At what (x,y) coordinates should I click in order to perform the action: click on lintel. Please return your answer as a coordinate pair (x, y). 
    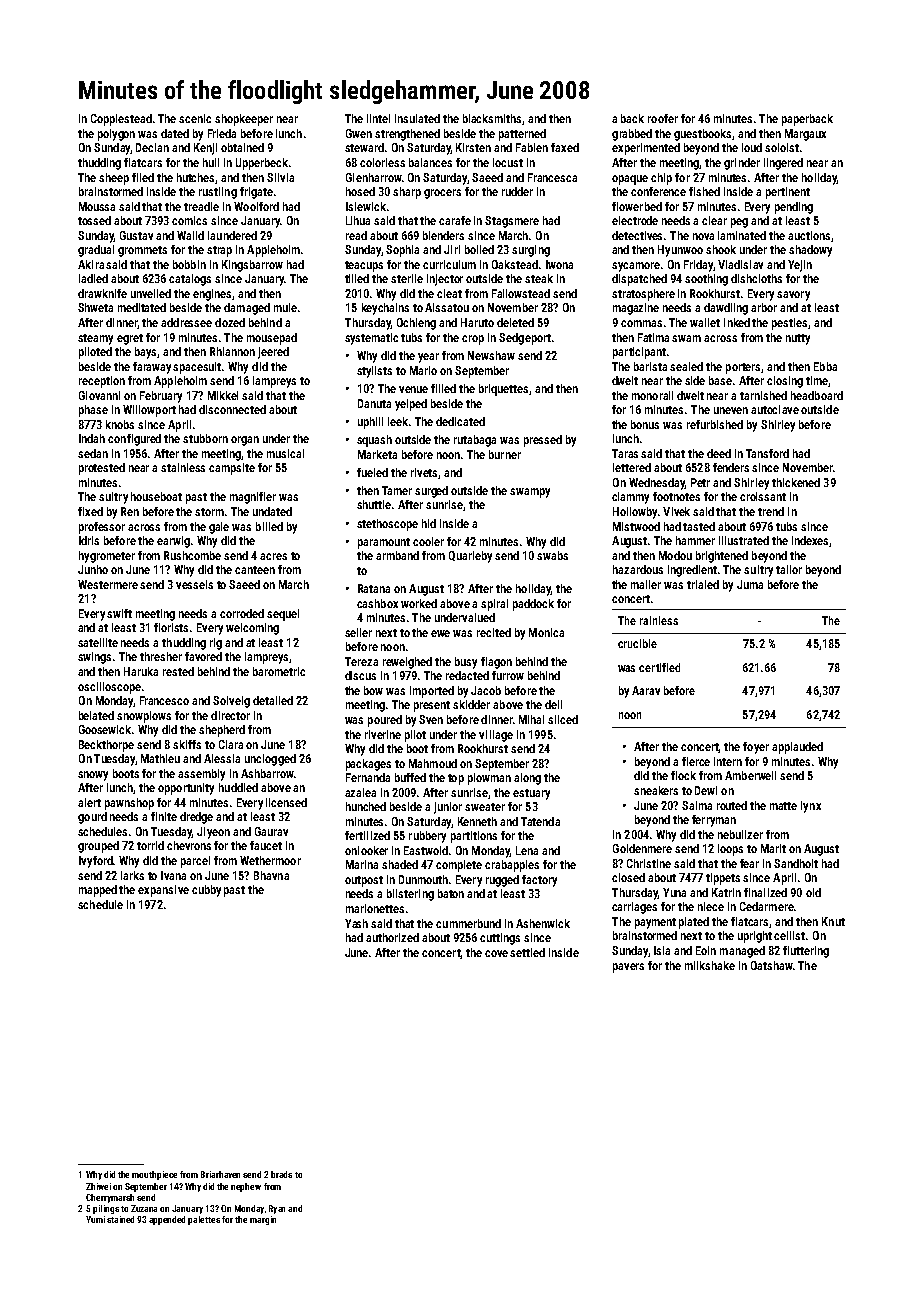
    Looking at the image, I should click on (378, 118).
